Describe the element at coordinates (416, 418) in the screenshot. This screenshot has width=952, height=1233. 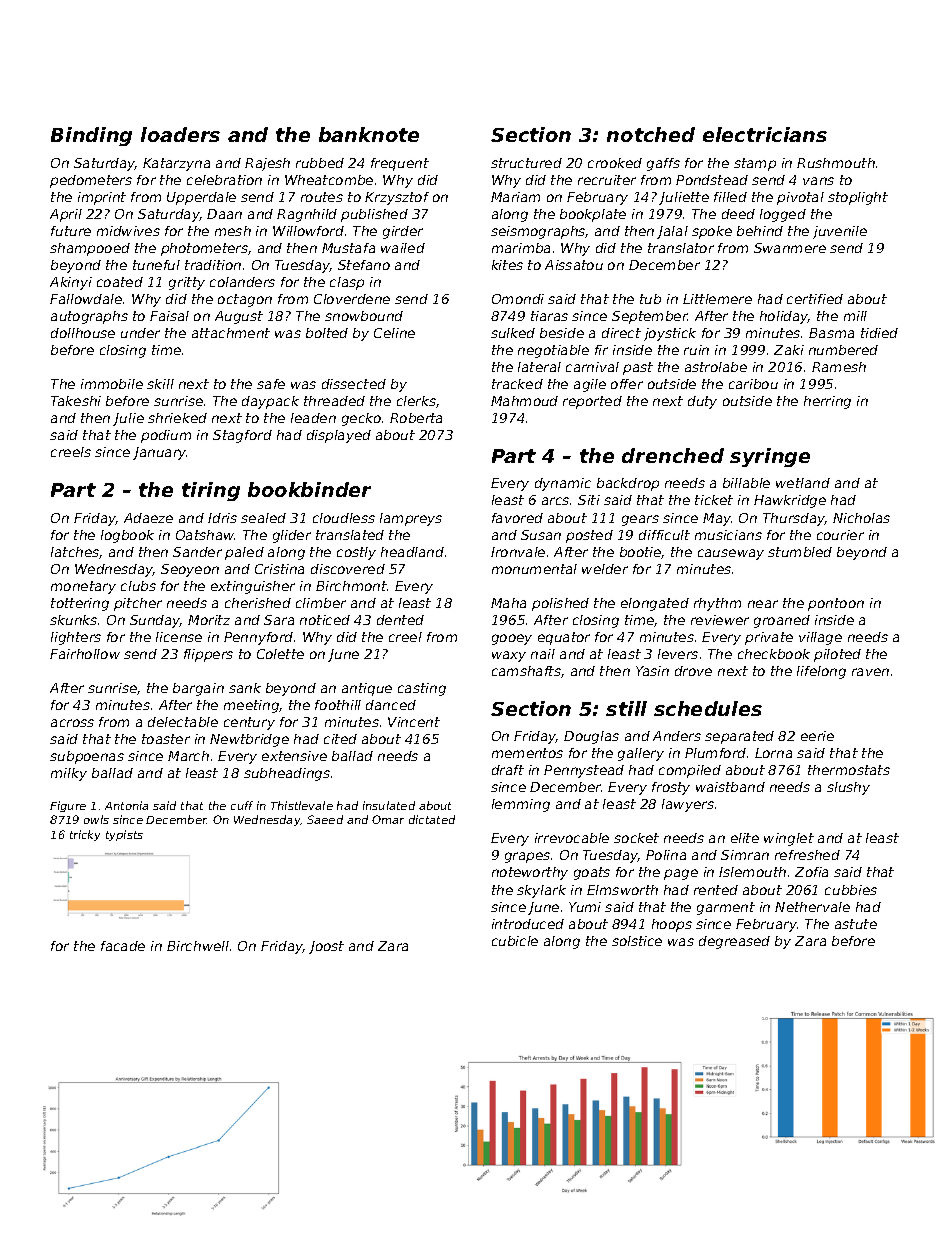
I see `Roberta` at that location.
